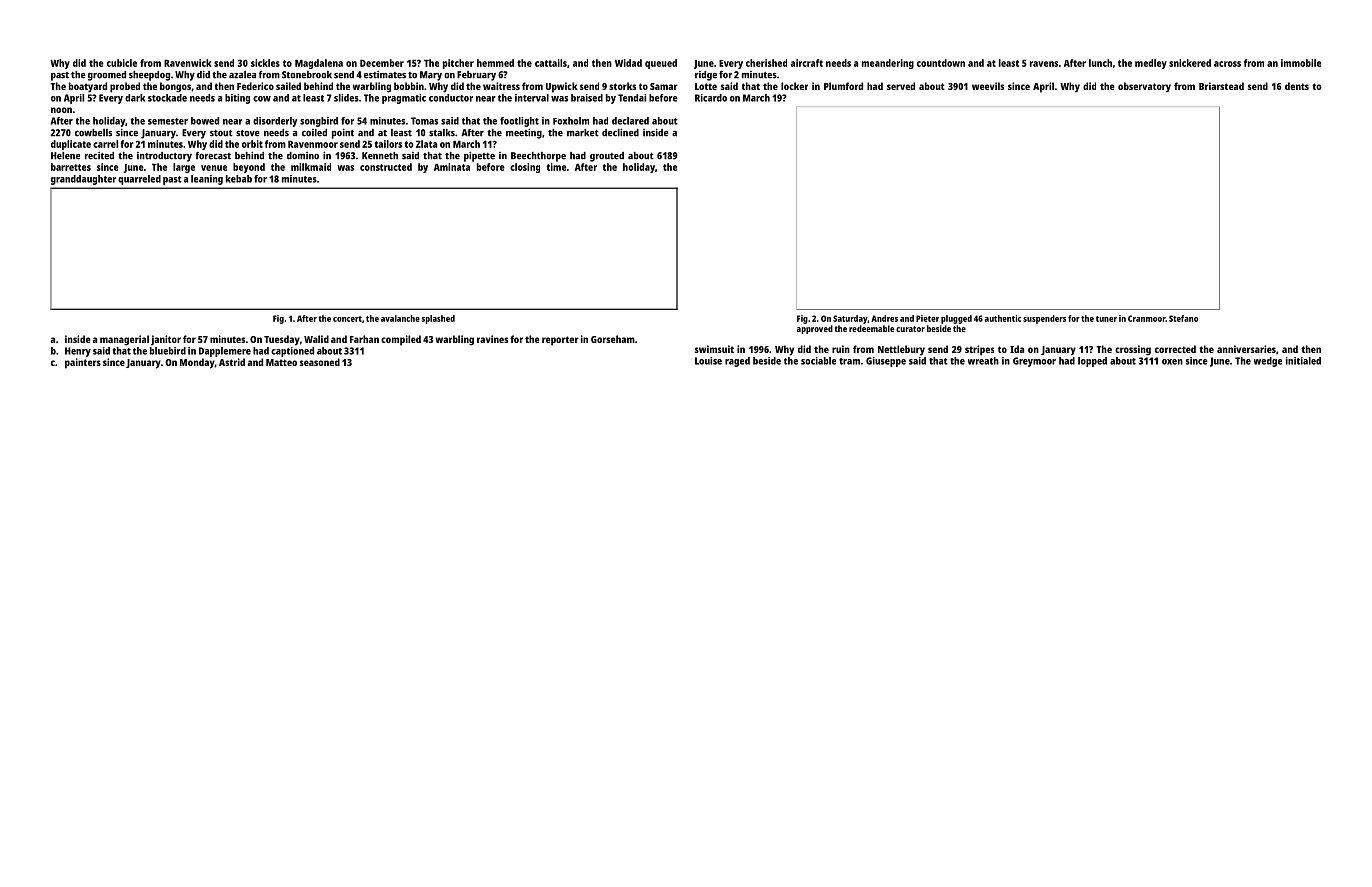 The height and width of the screenshot is (887, 1372). What do you see at coordinates (556, 167) in the screenshot?
I see `time` at bounding box center [556, 167].
